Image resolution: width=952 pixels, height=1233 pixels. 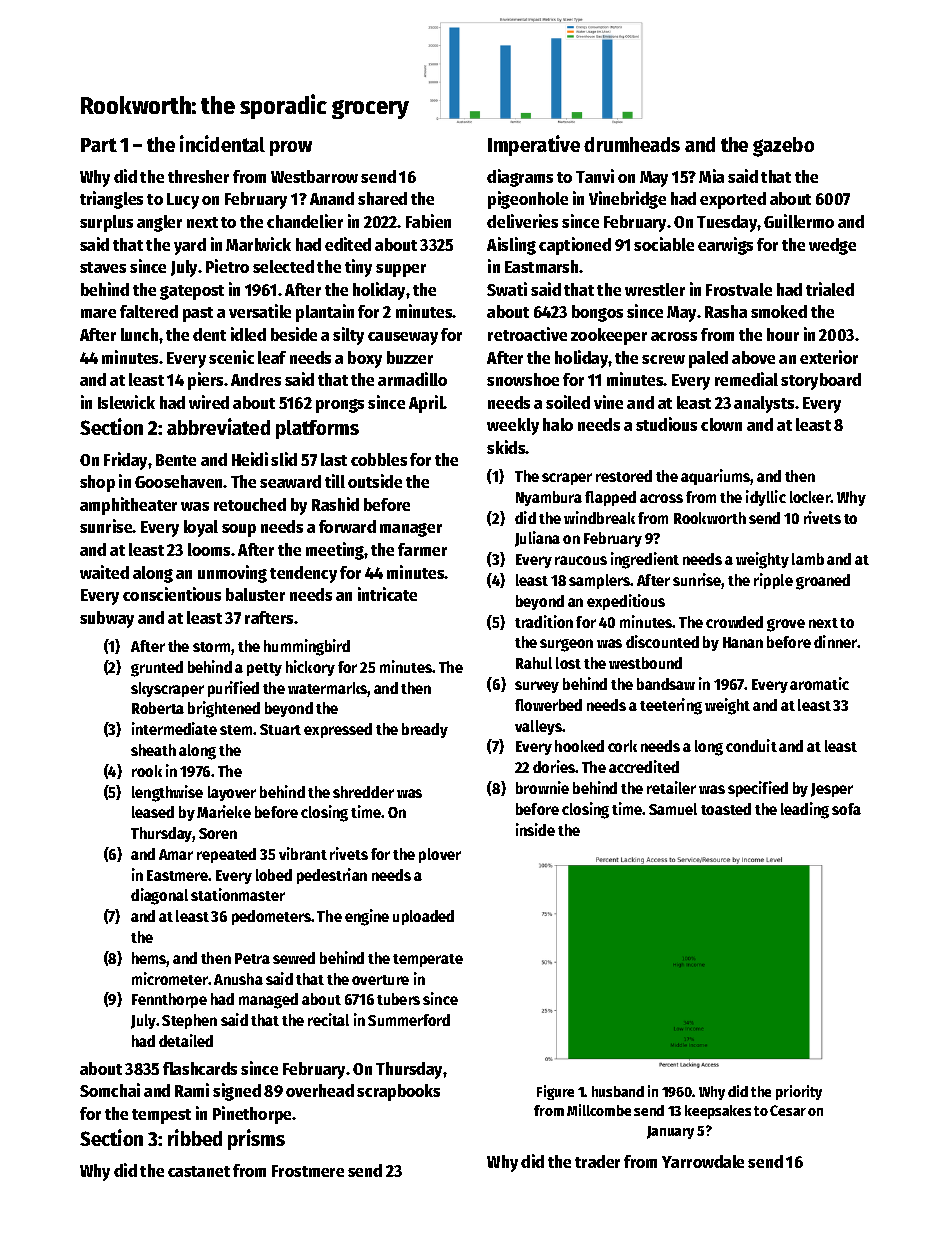 I want to click on castanet, so click(x=199, y=1171).
